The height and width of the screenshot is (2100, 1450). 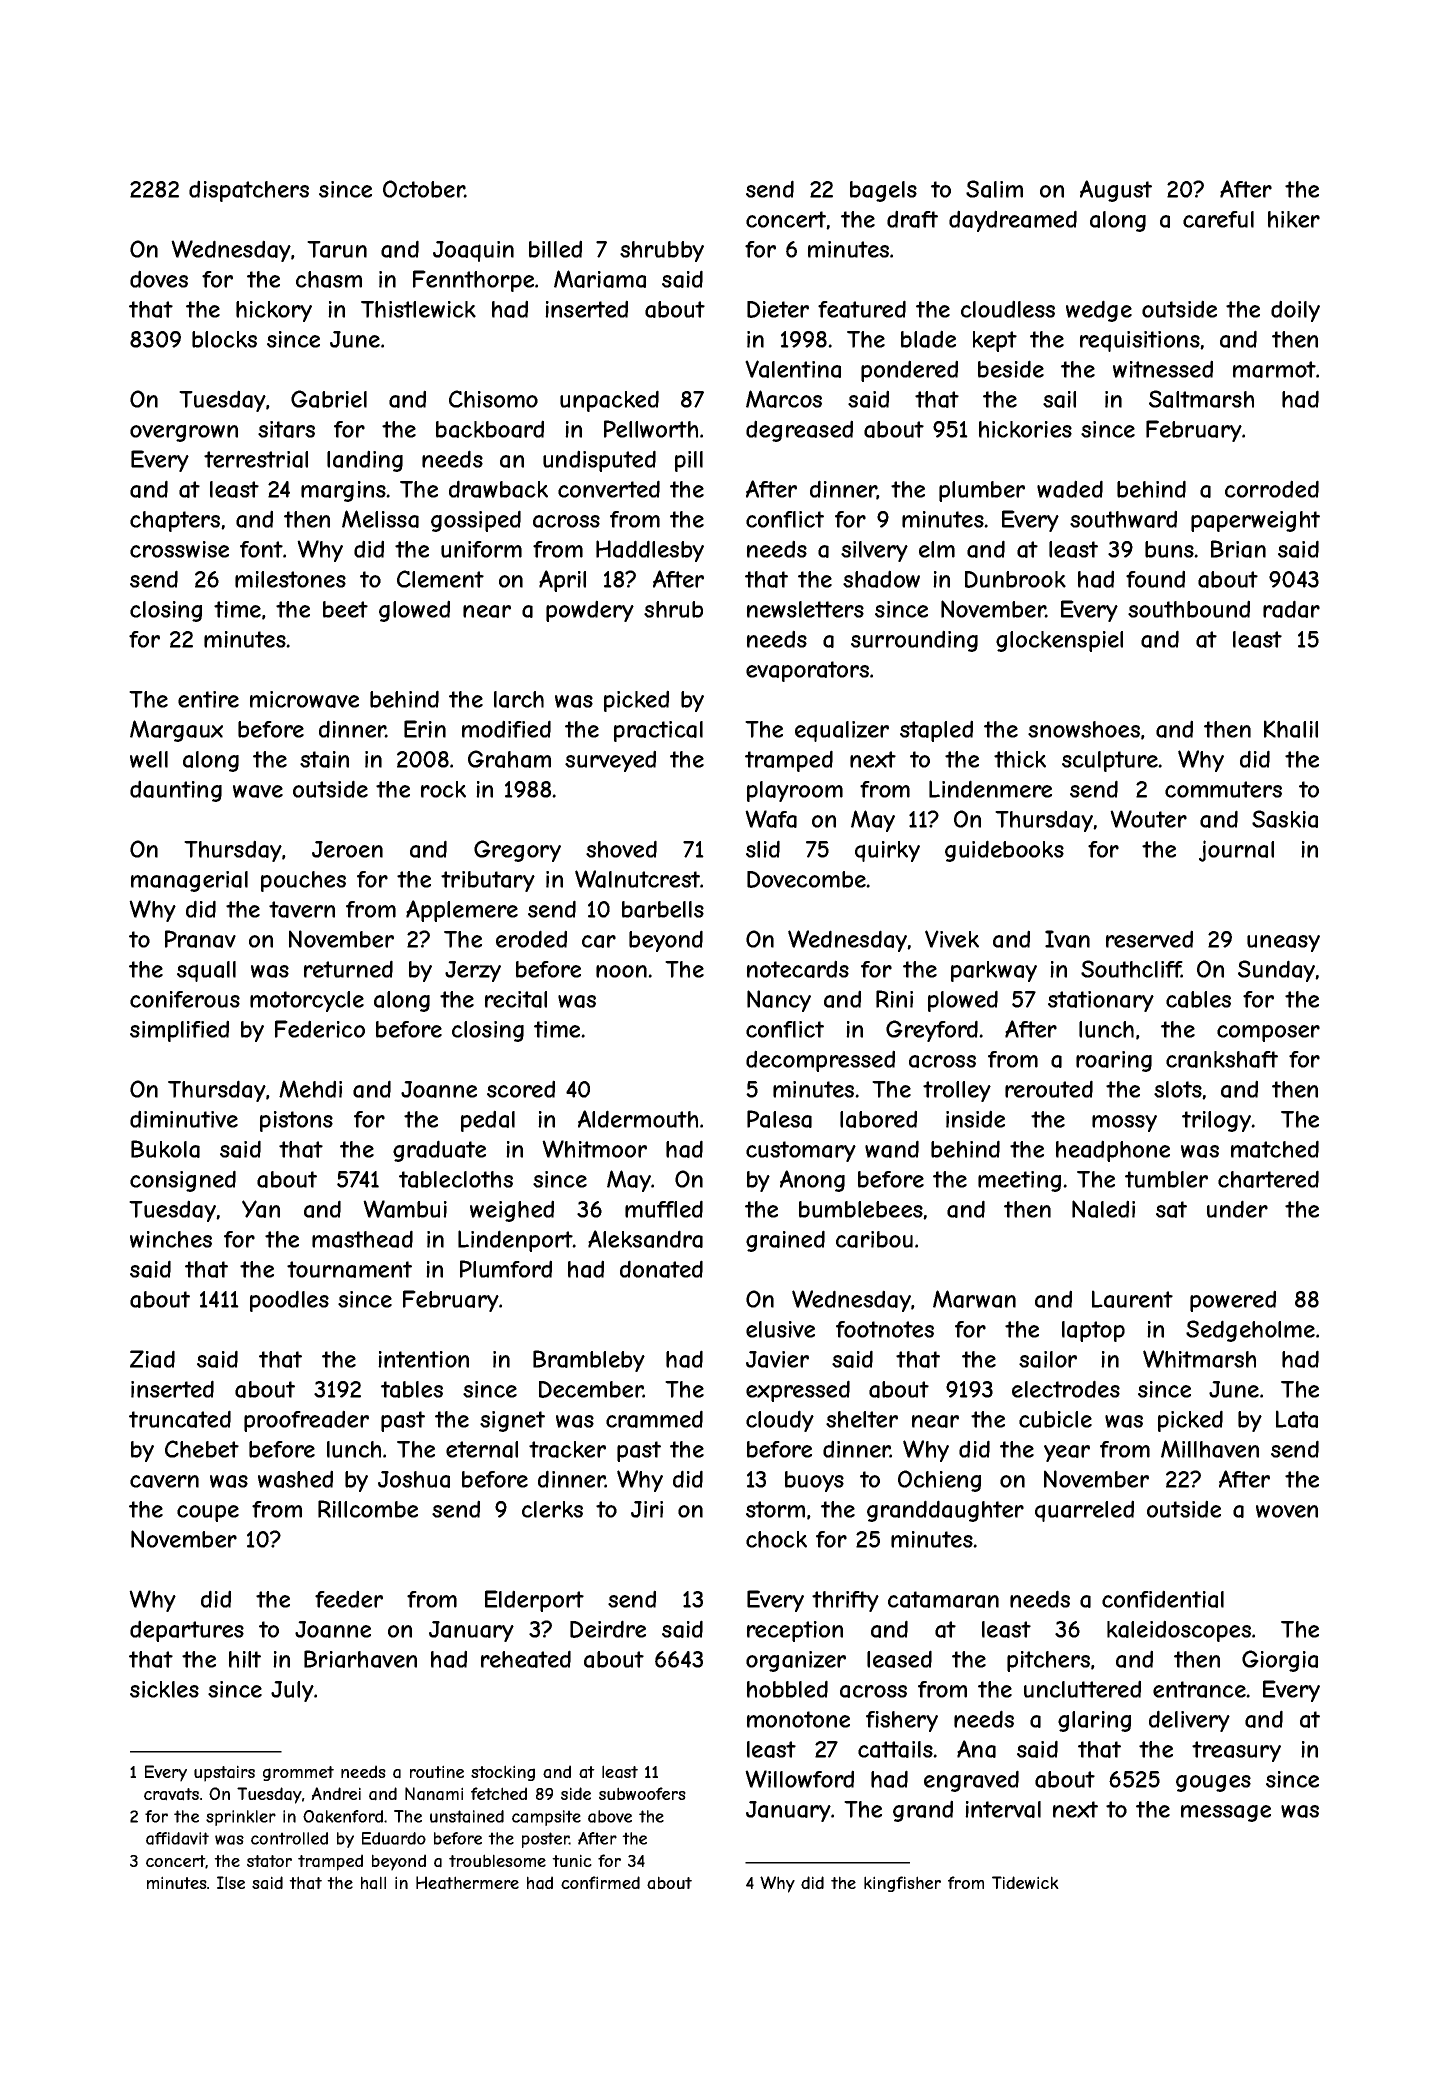 What do you see at coordinates (952, 939) in the screenshot?
I see `Vivek` at bounding box center [952, 939].
